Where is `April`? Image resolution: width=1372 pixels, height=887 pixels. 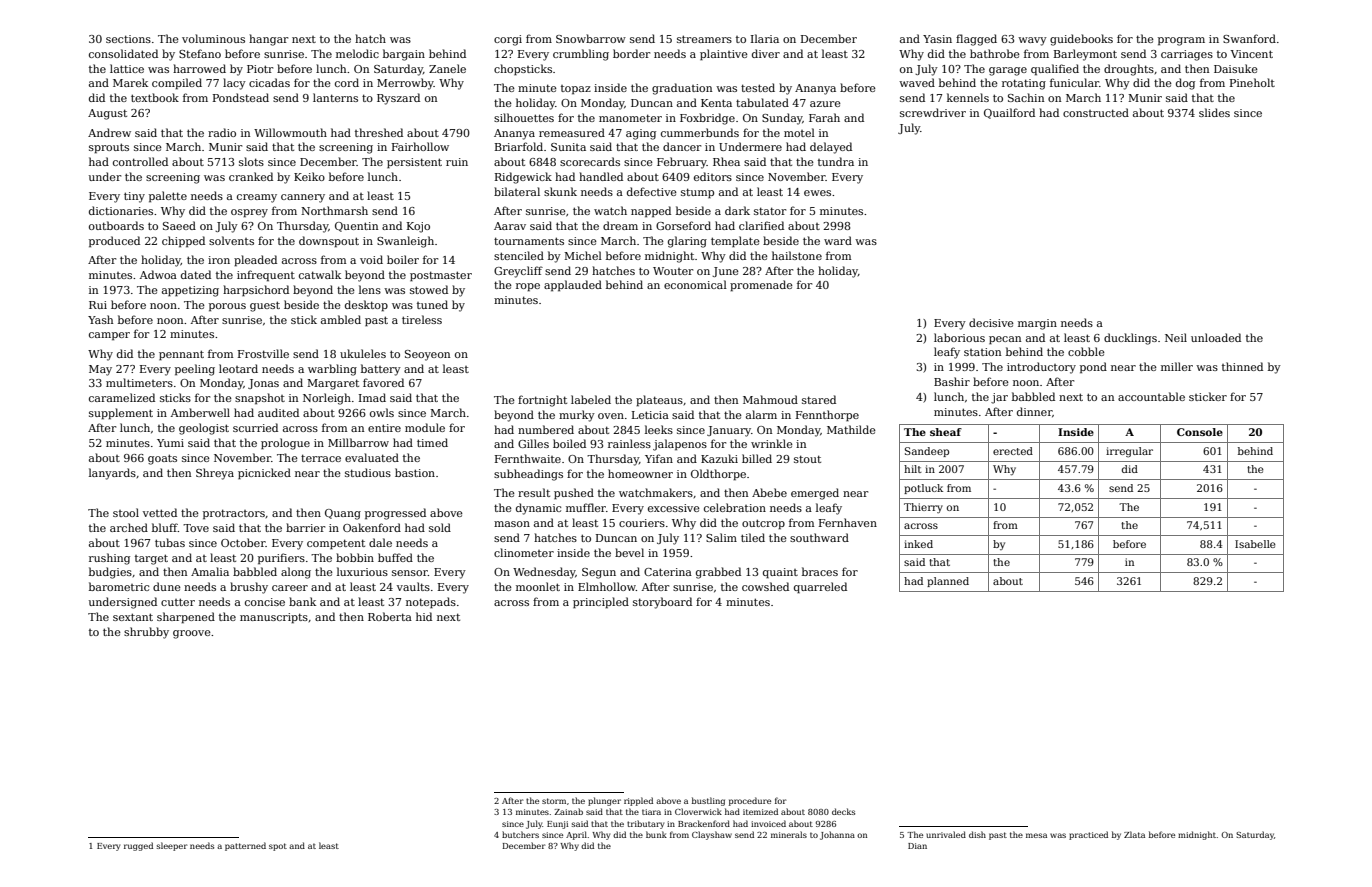
April is located at coordinates (576, 835).
